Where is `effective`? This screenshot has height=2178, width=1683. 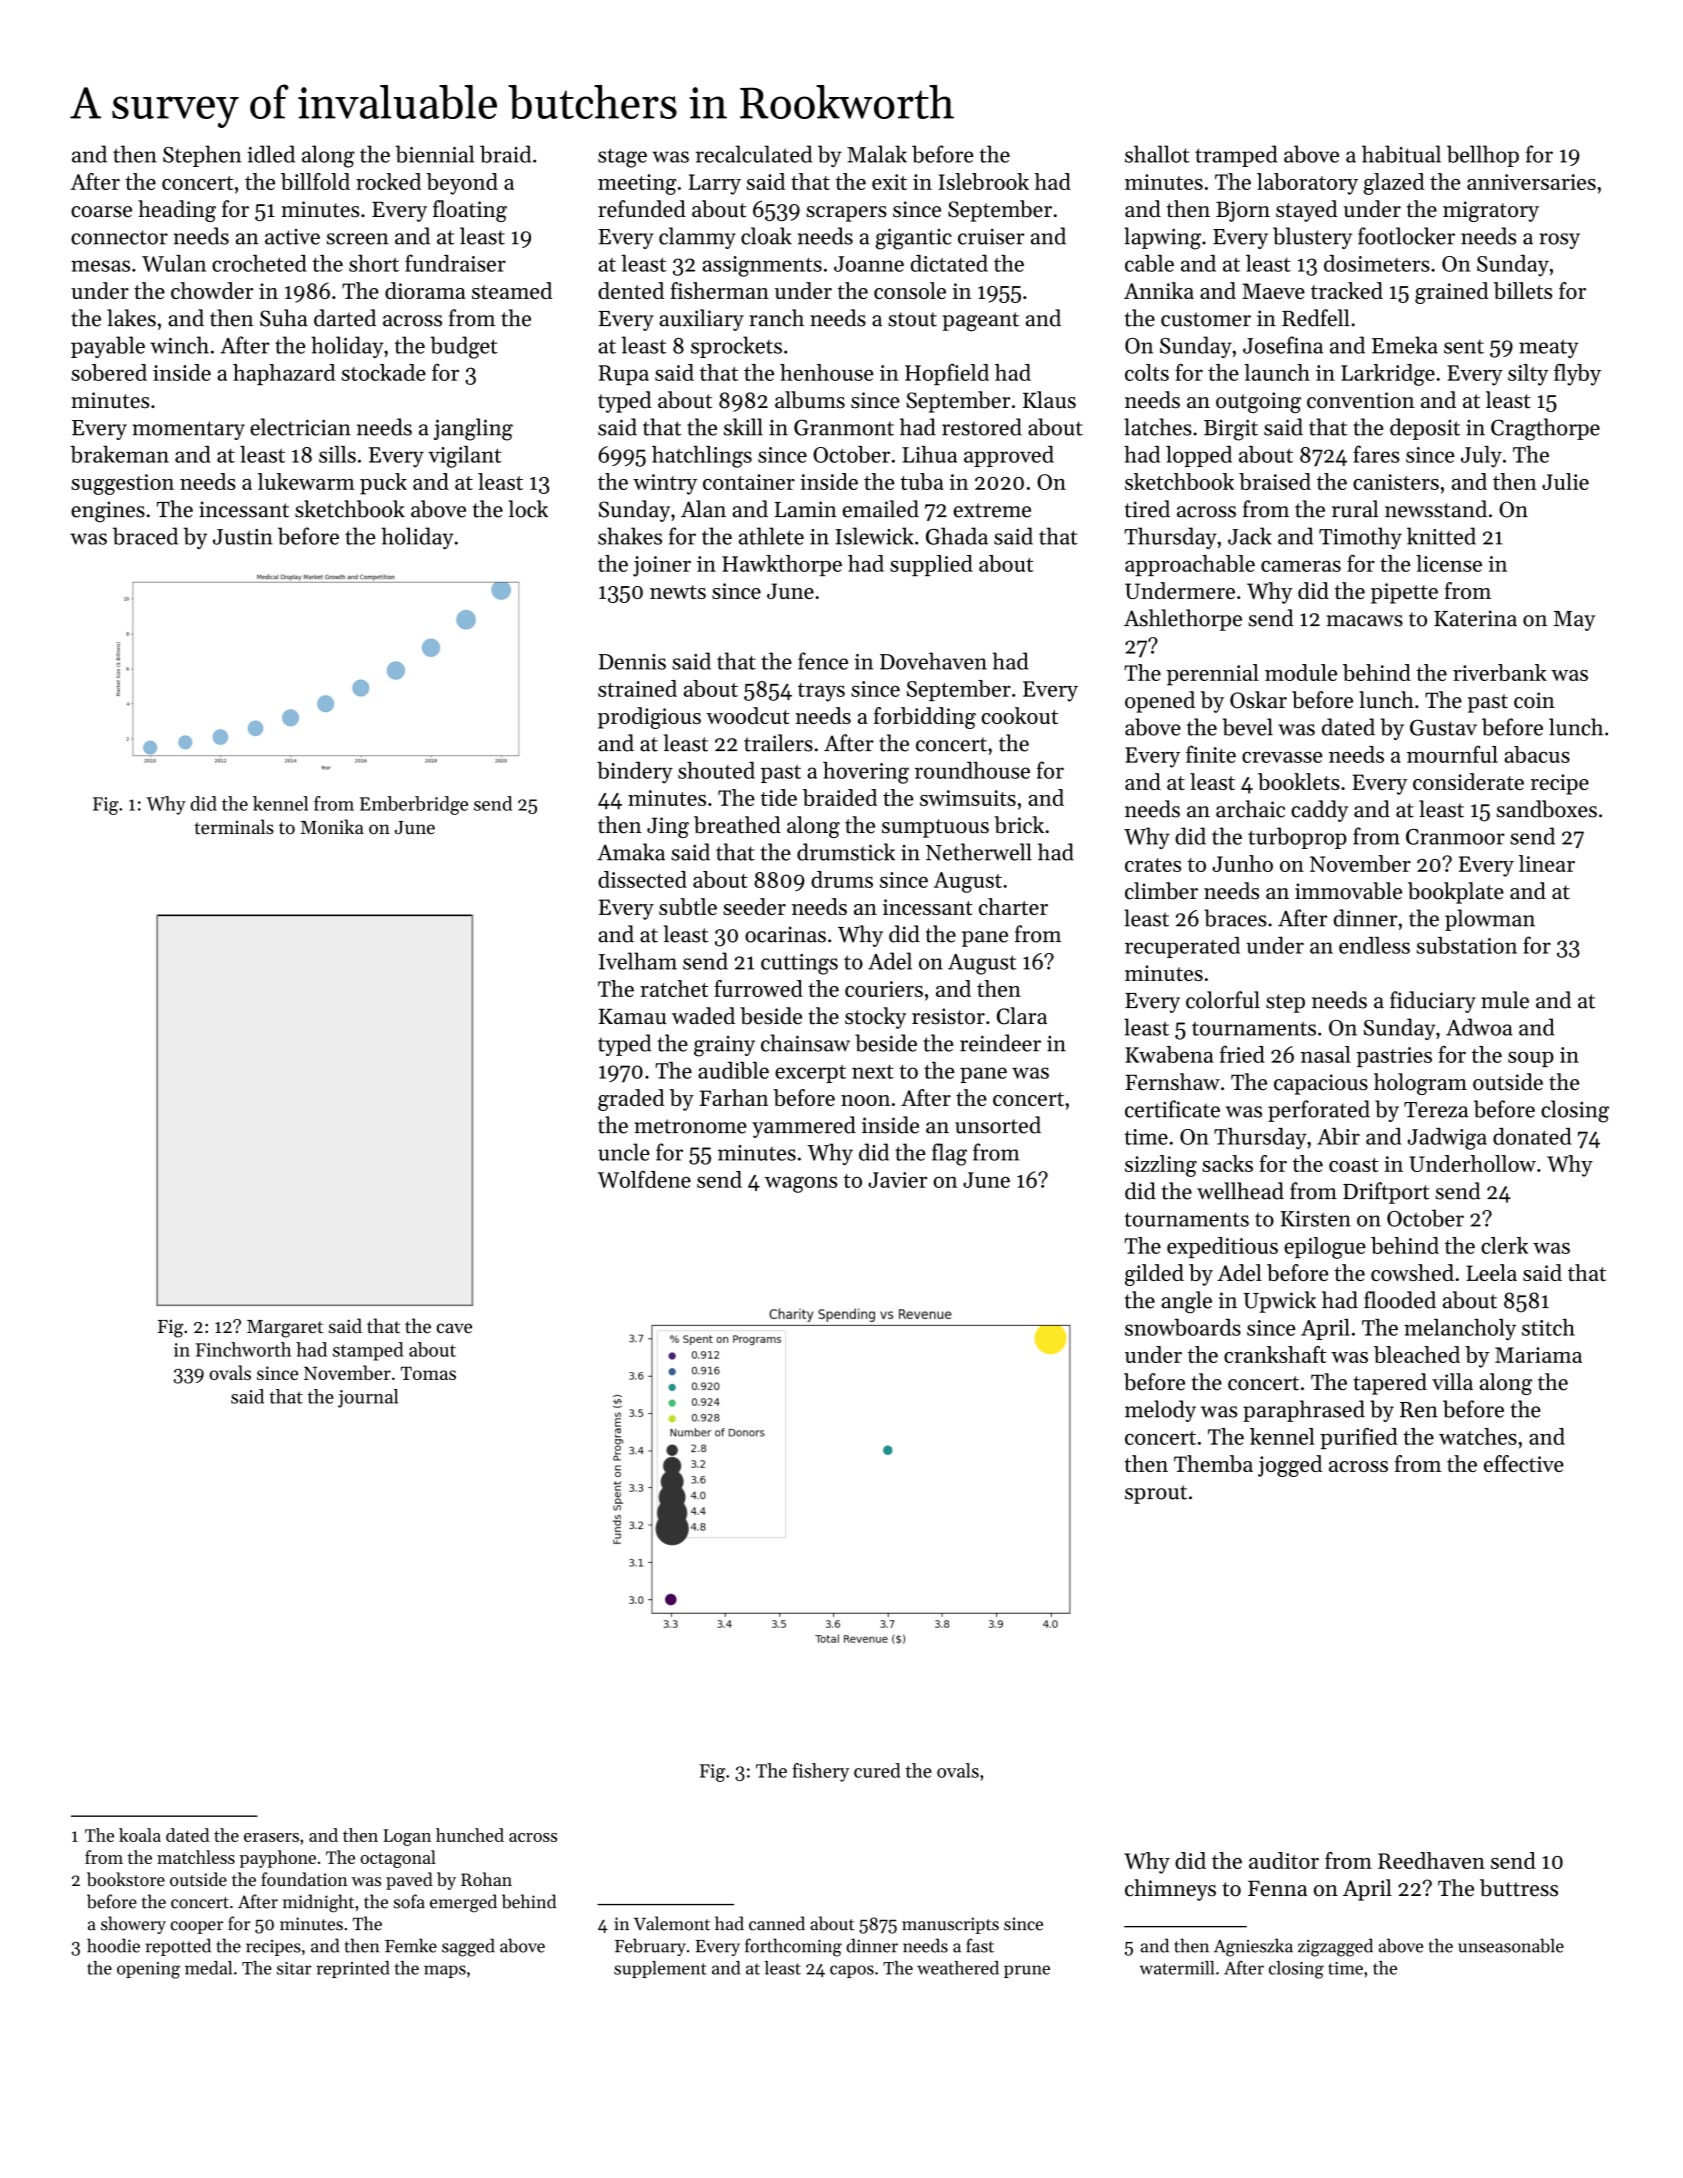 effective is located at coordinates (1524, 1463).
